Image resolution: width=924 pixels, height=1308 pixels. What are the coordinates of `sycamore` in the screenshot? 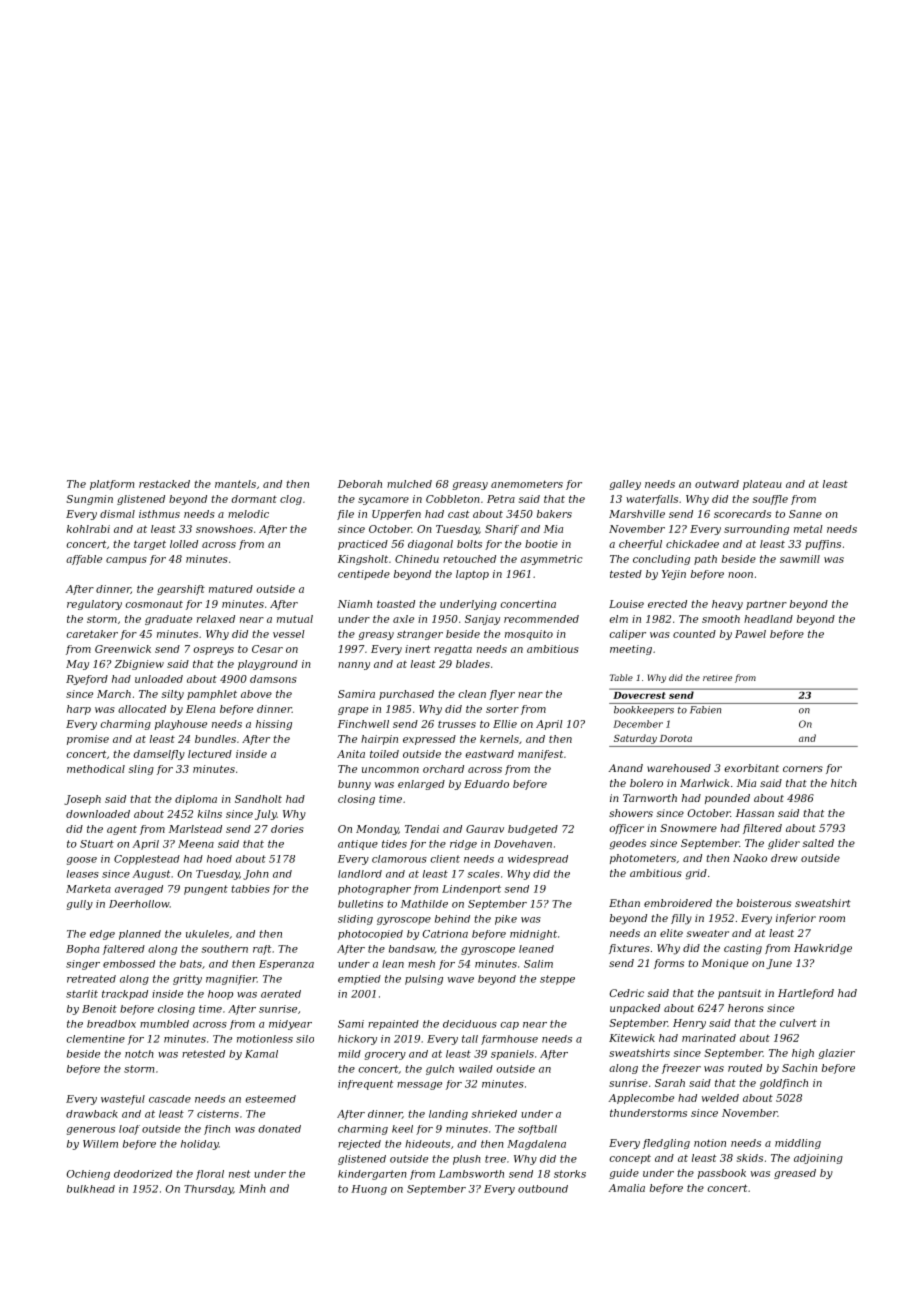 It's located at (383, 501).
